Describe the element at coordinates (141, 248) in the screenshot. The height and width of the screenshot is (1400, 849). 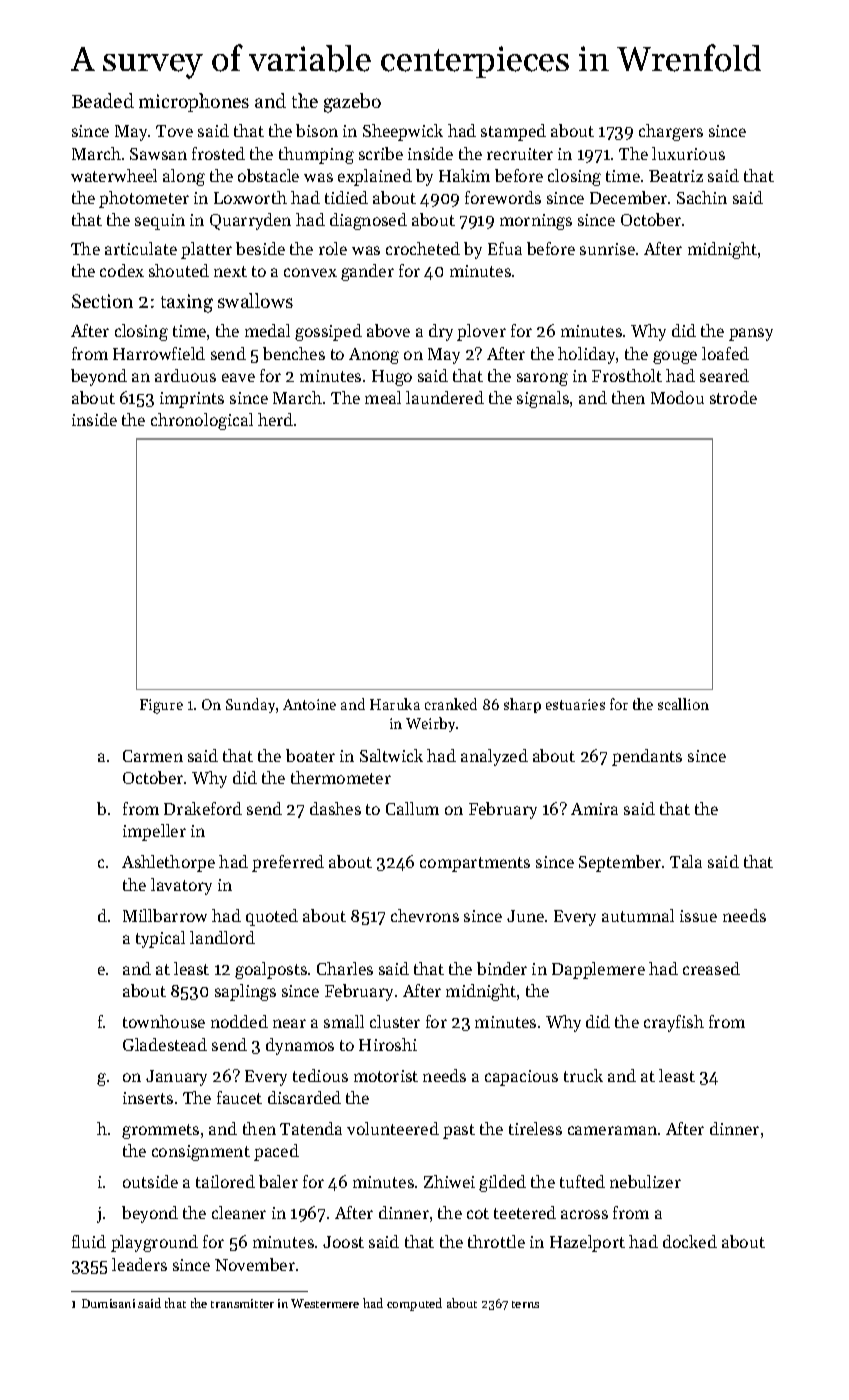
I see `articulate` at that location.
